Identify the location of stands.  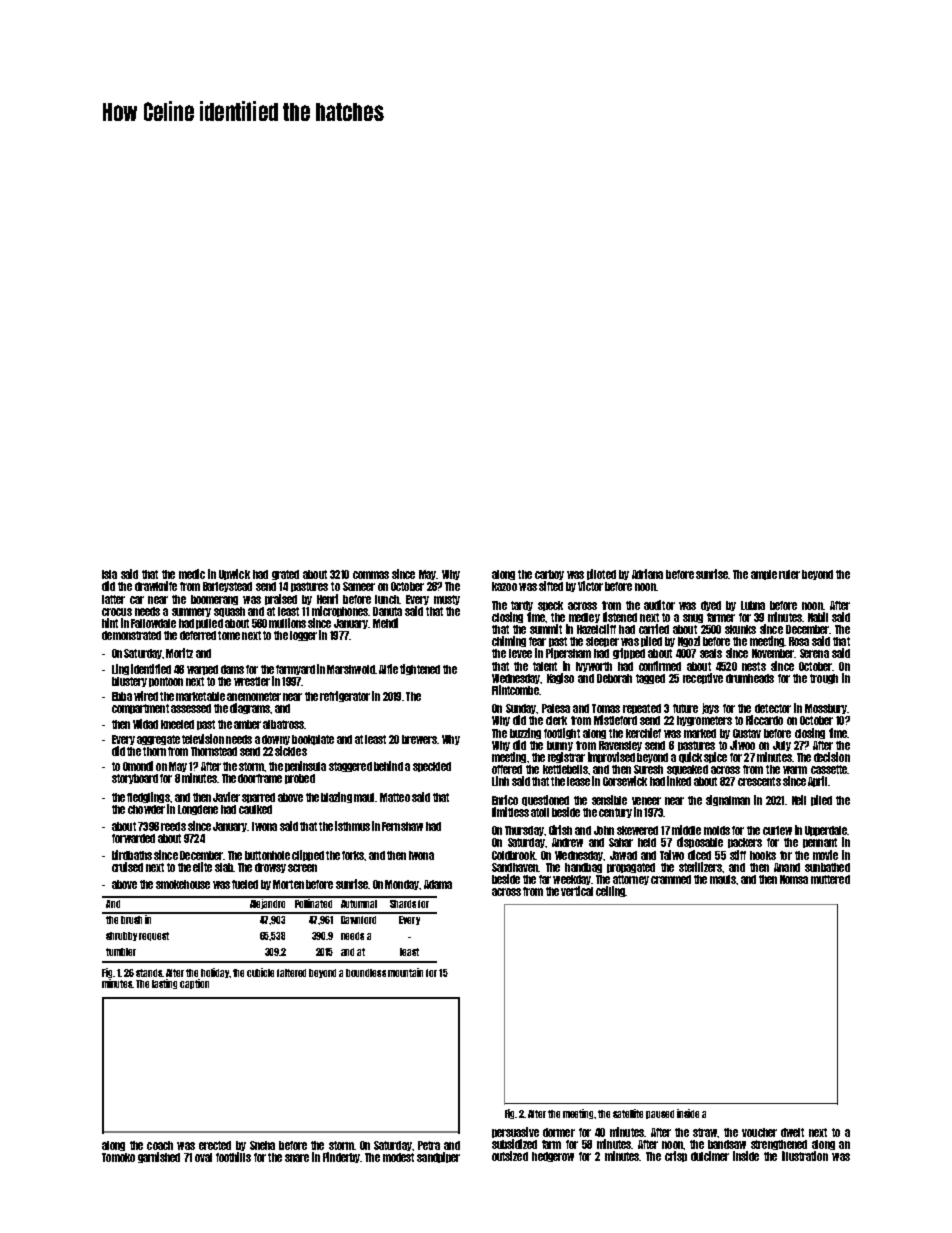
(149, 973).
